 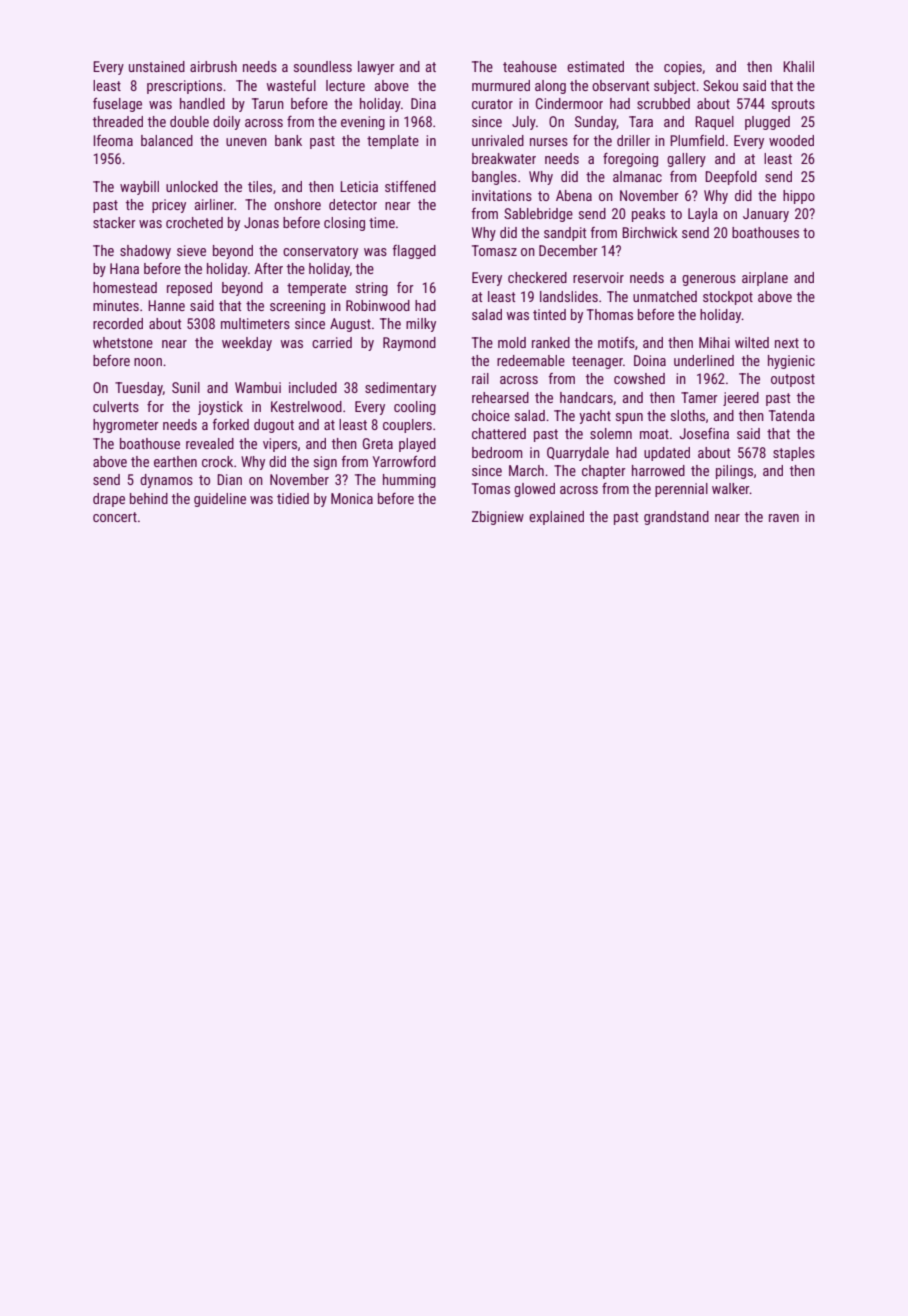 I want to click on dynamos, so click(x=166, y=481).
